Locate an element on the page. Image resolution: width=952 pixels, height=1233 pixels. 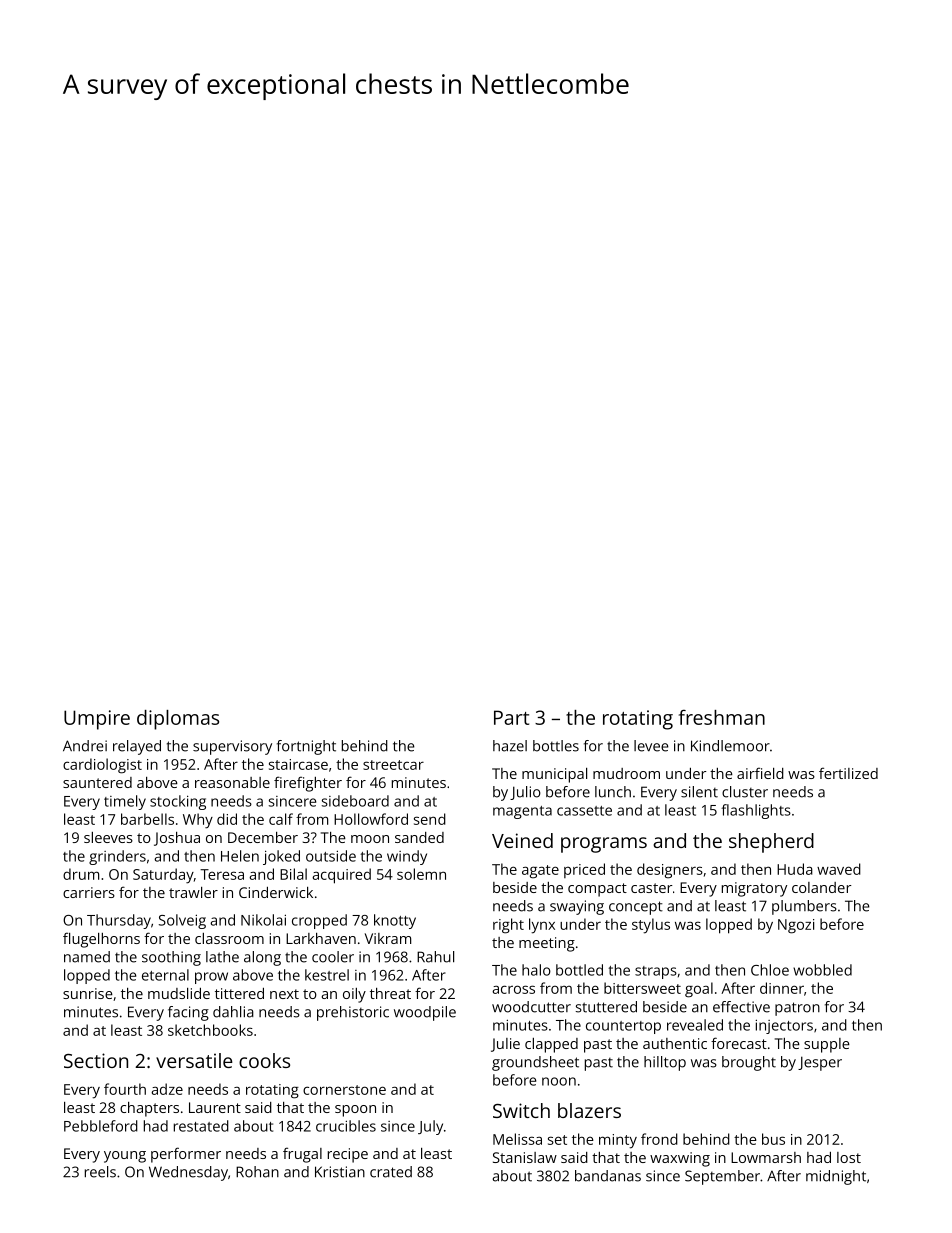
Section is located at coordinates (96, 1060).
